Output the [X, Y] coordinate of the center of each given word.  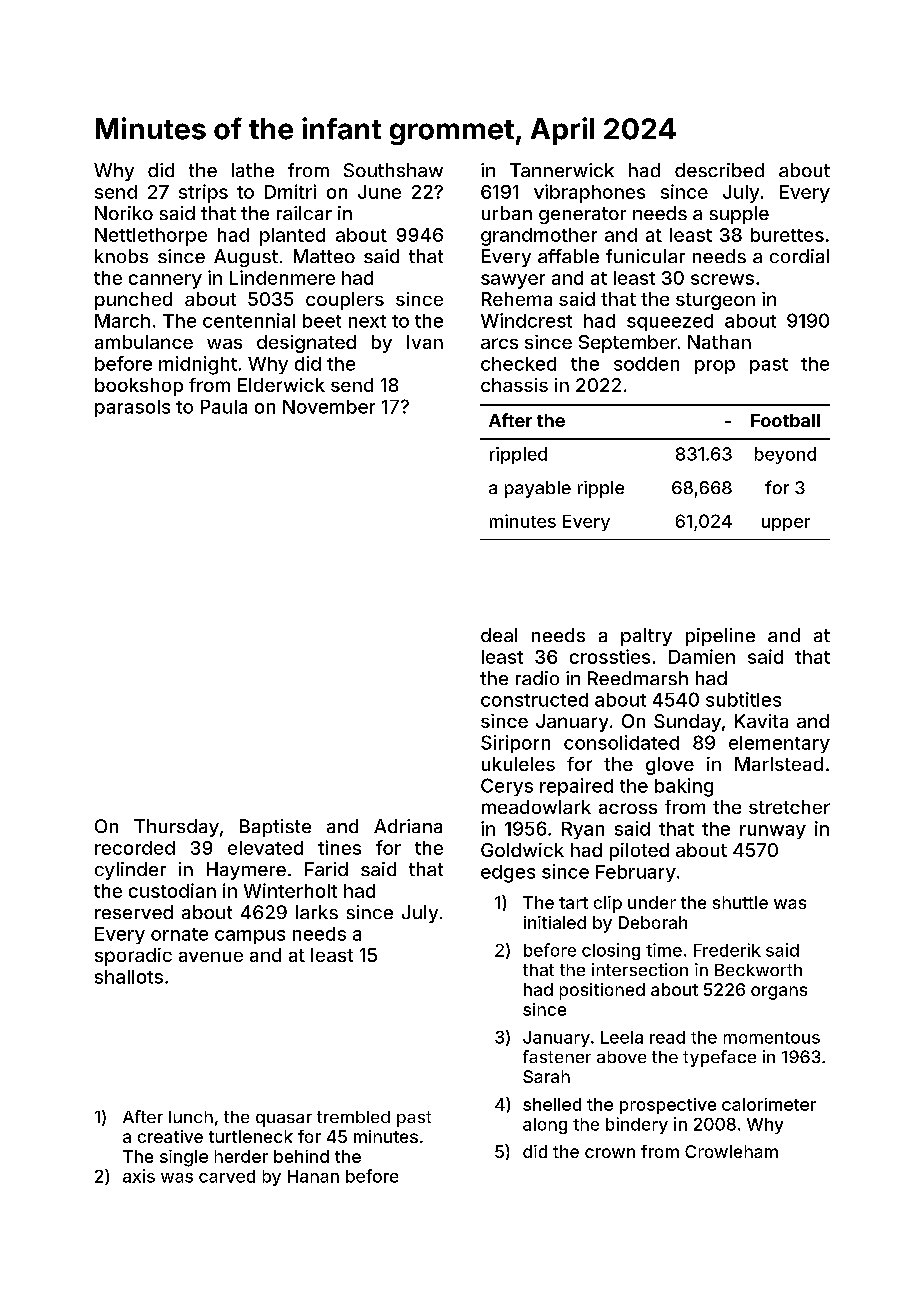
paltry [646, 637]
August [246, 258]
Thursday [176, 828]
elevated [265, 848]
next [367, 321]
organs [779, 993]
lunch [191, 1117]
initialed [555, 922]
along [545, 1126]
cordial [799, 256]
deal [499, 635]
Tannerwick [562, 170]
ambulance [144, 342]
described [719, 170]
